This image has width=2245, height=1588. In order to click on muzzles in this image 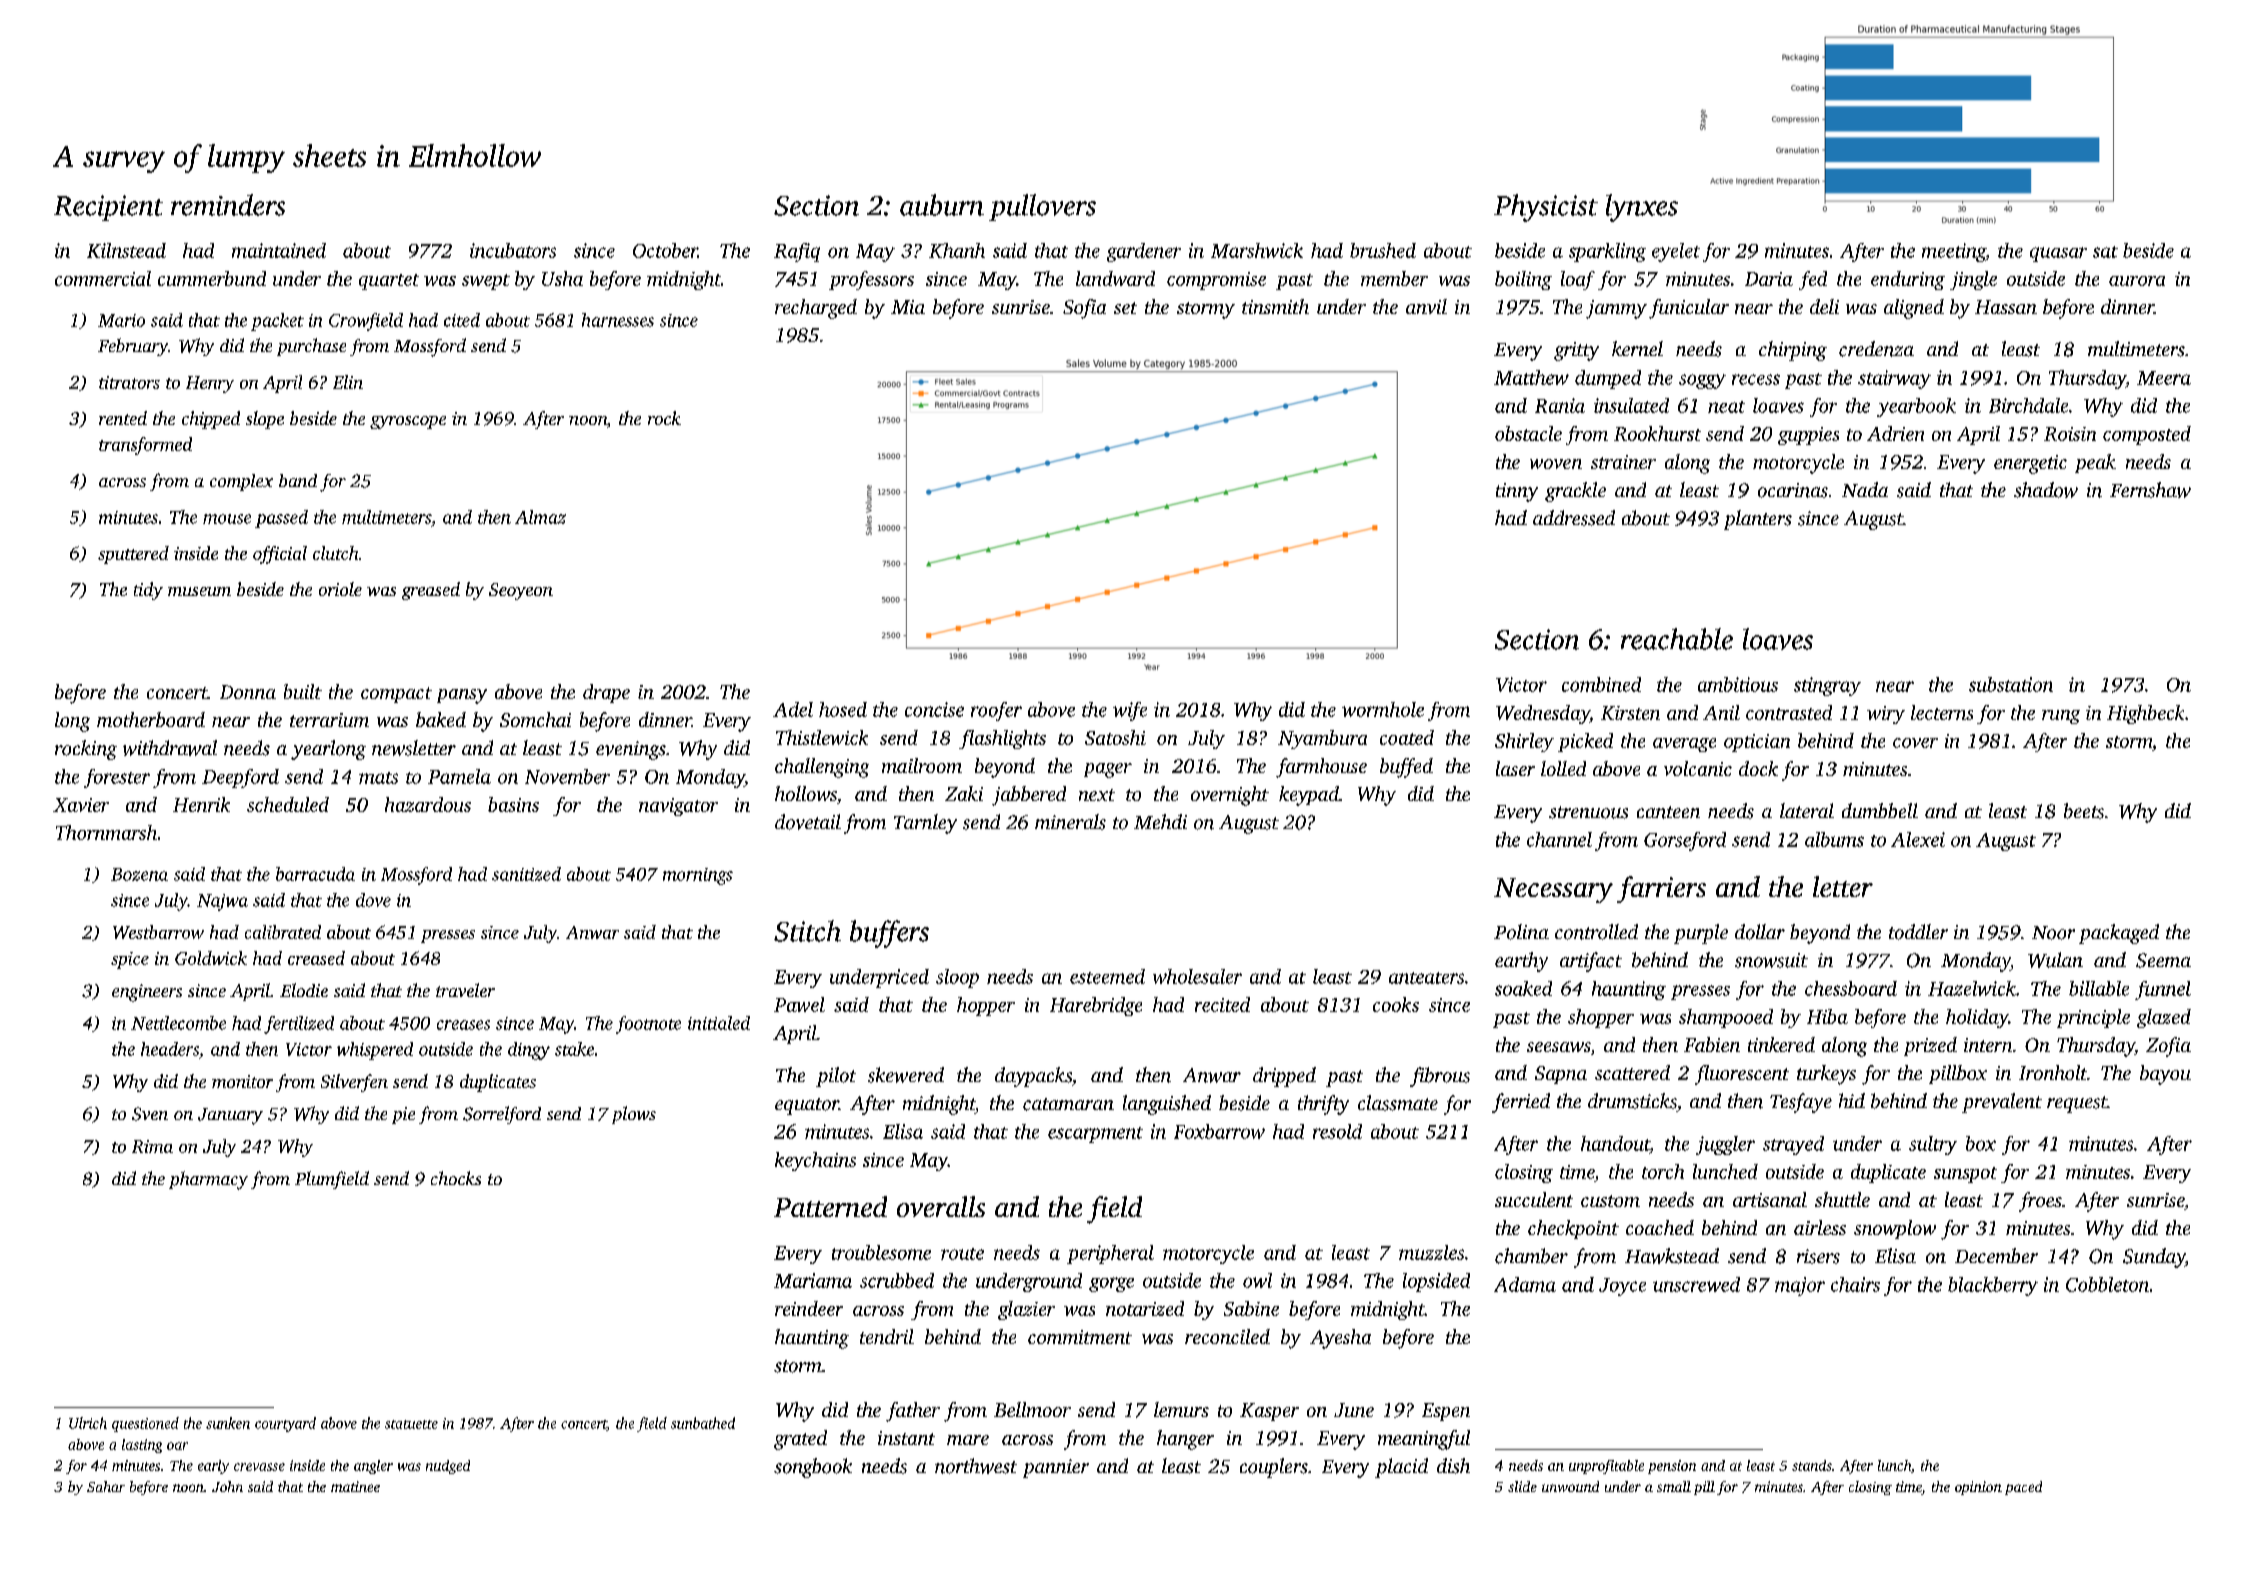, I will do `click(1431, 1252)`.
